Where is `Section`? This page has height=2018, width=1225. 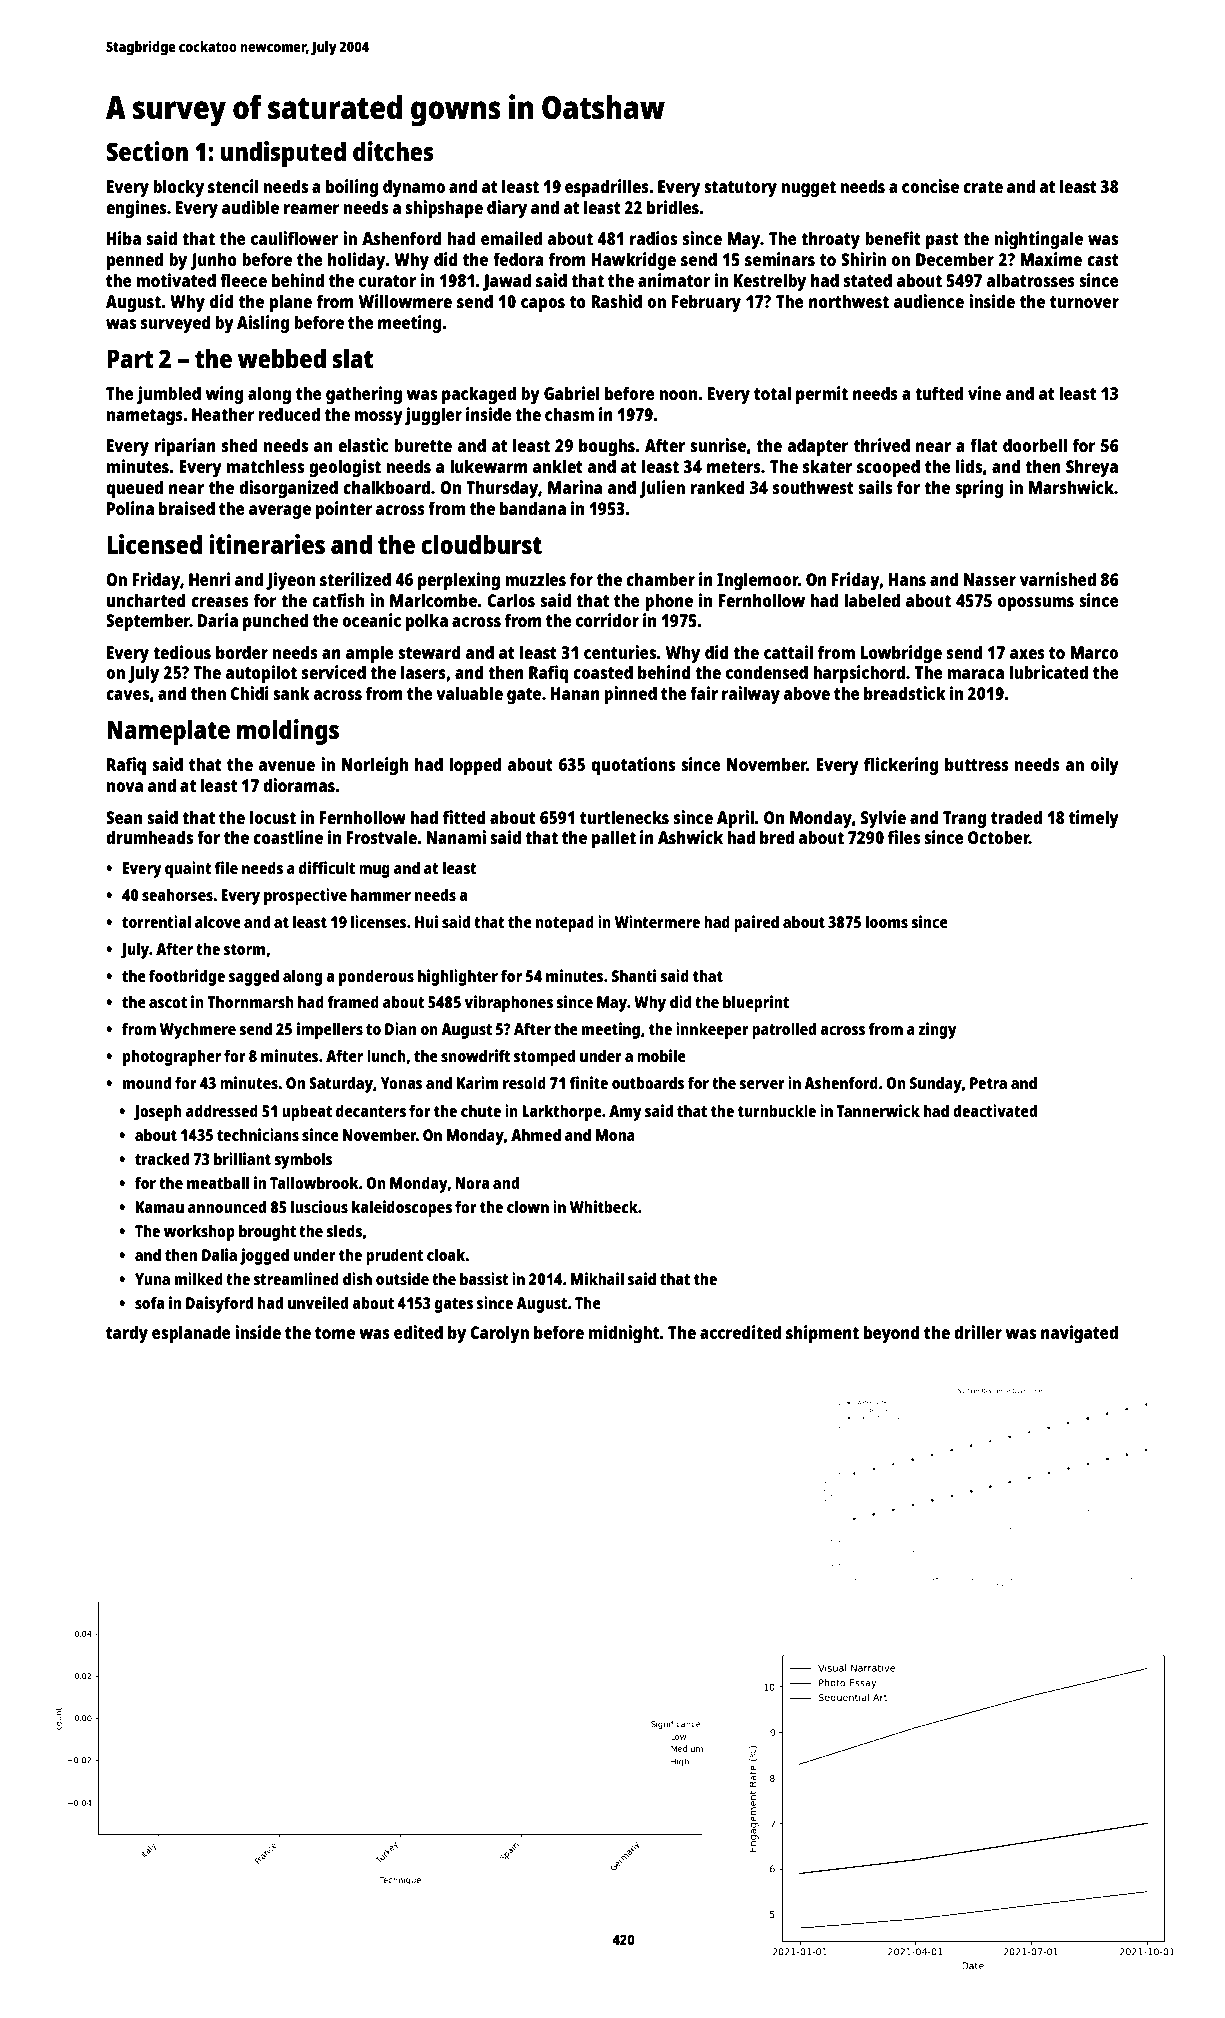
Section is located at coordinates (147, 151).
